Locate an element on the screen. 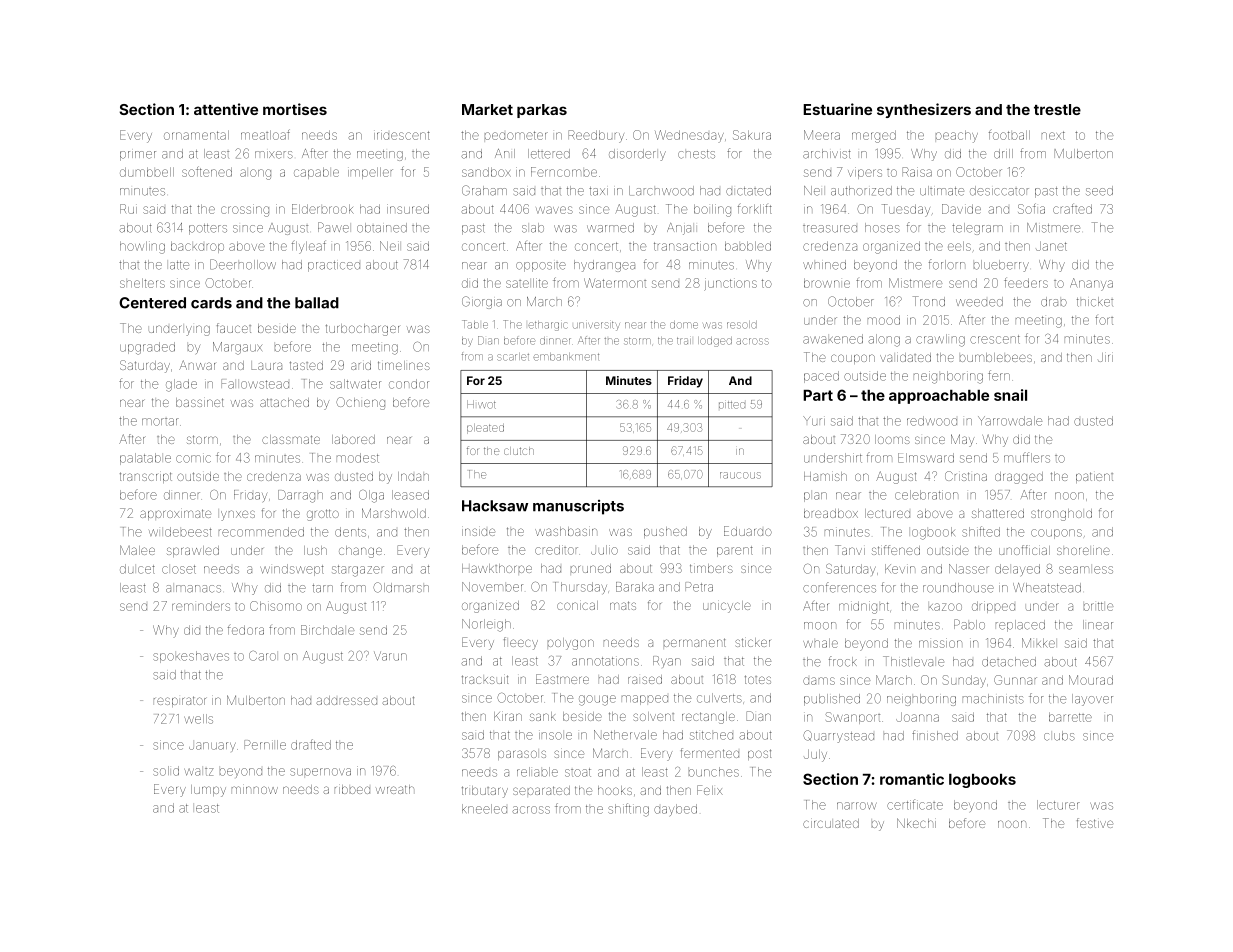  university is located at coordinates (596, 326).
